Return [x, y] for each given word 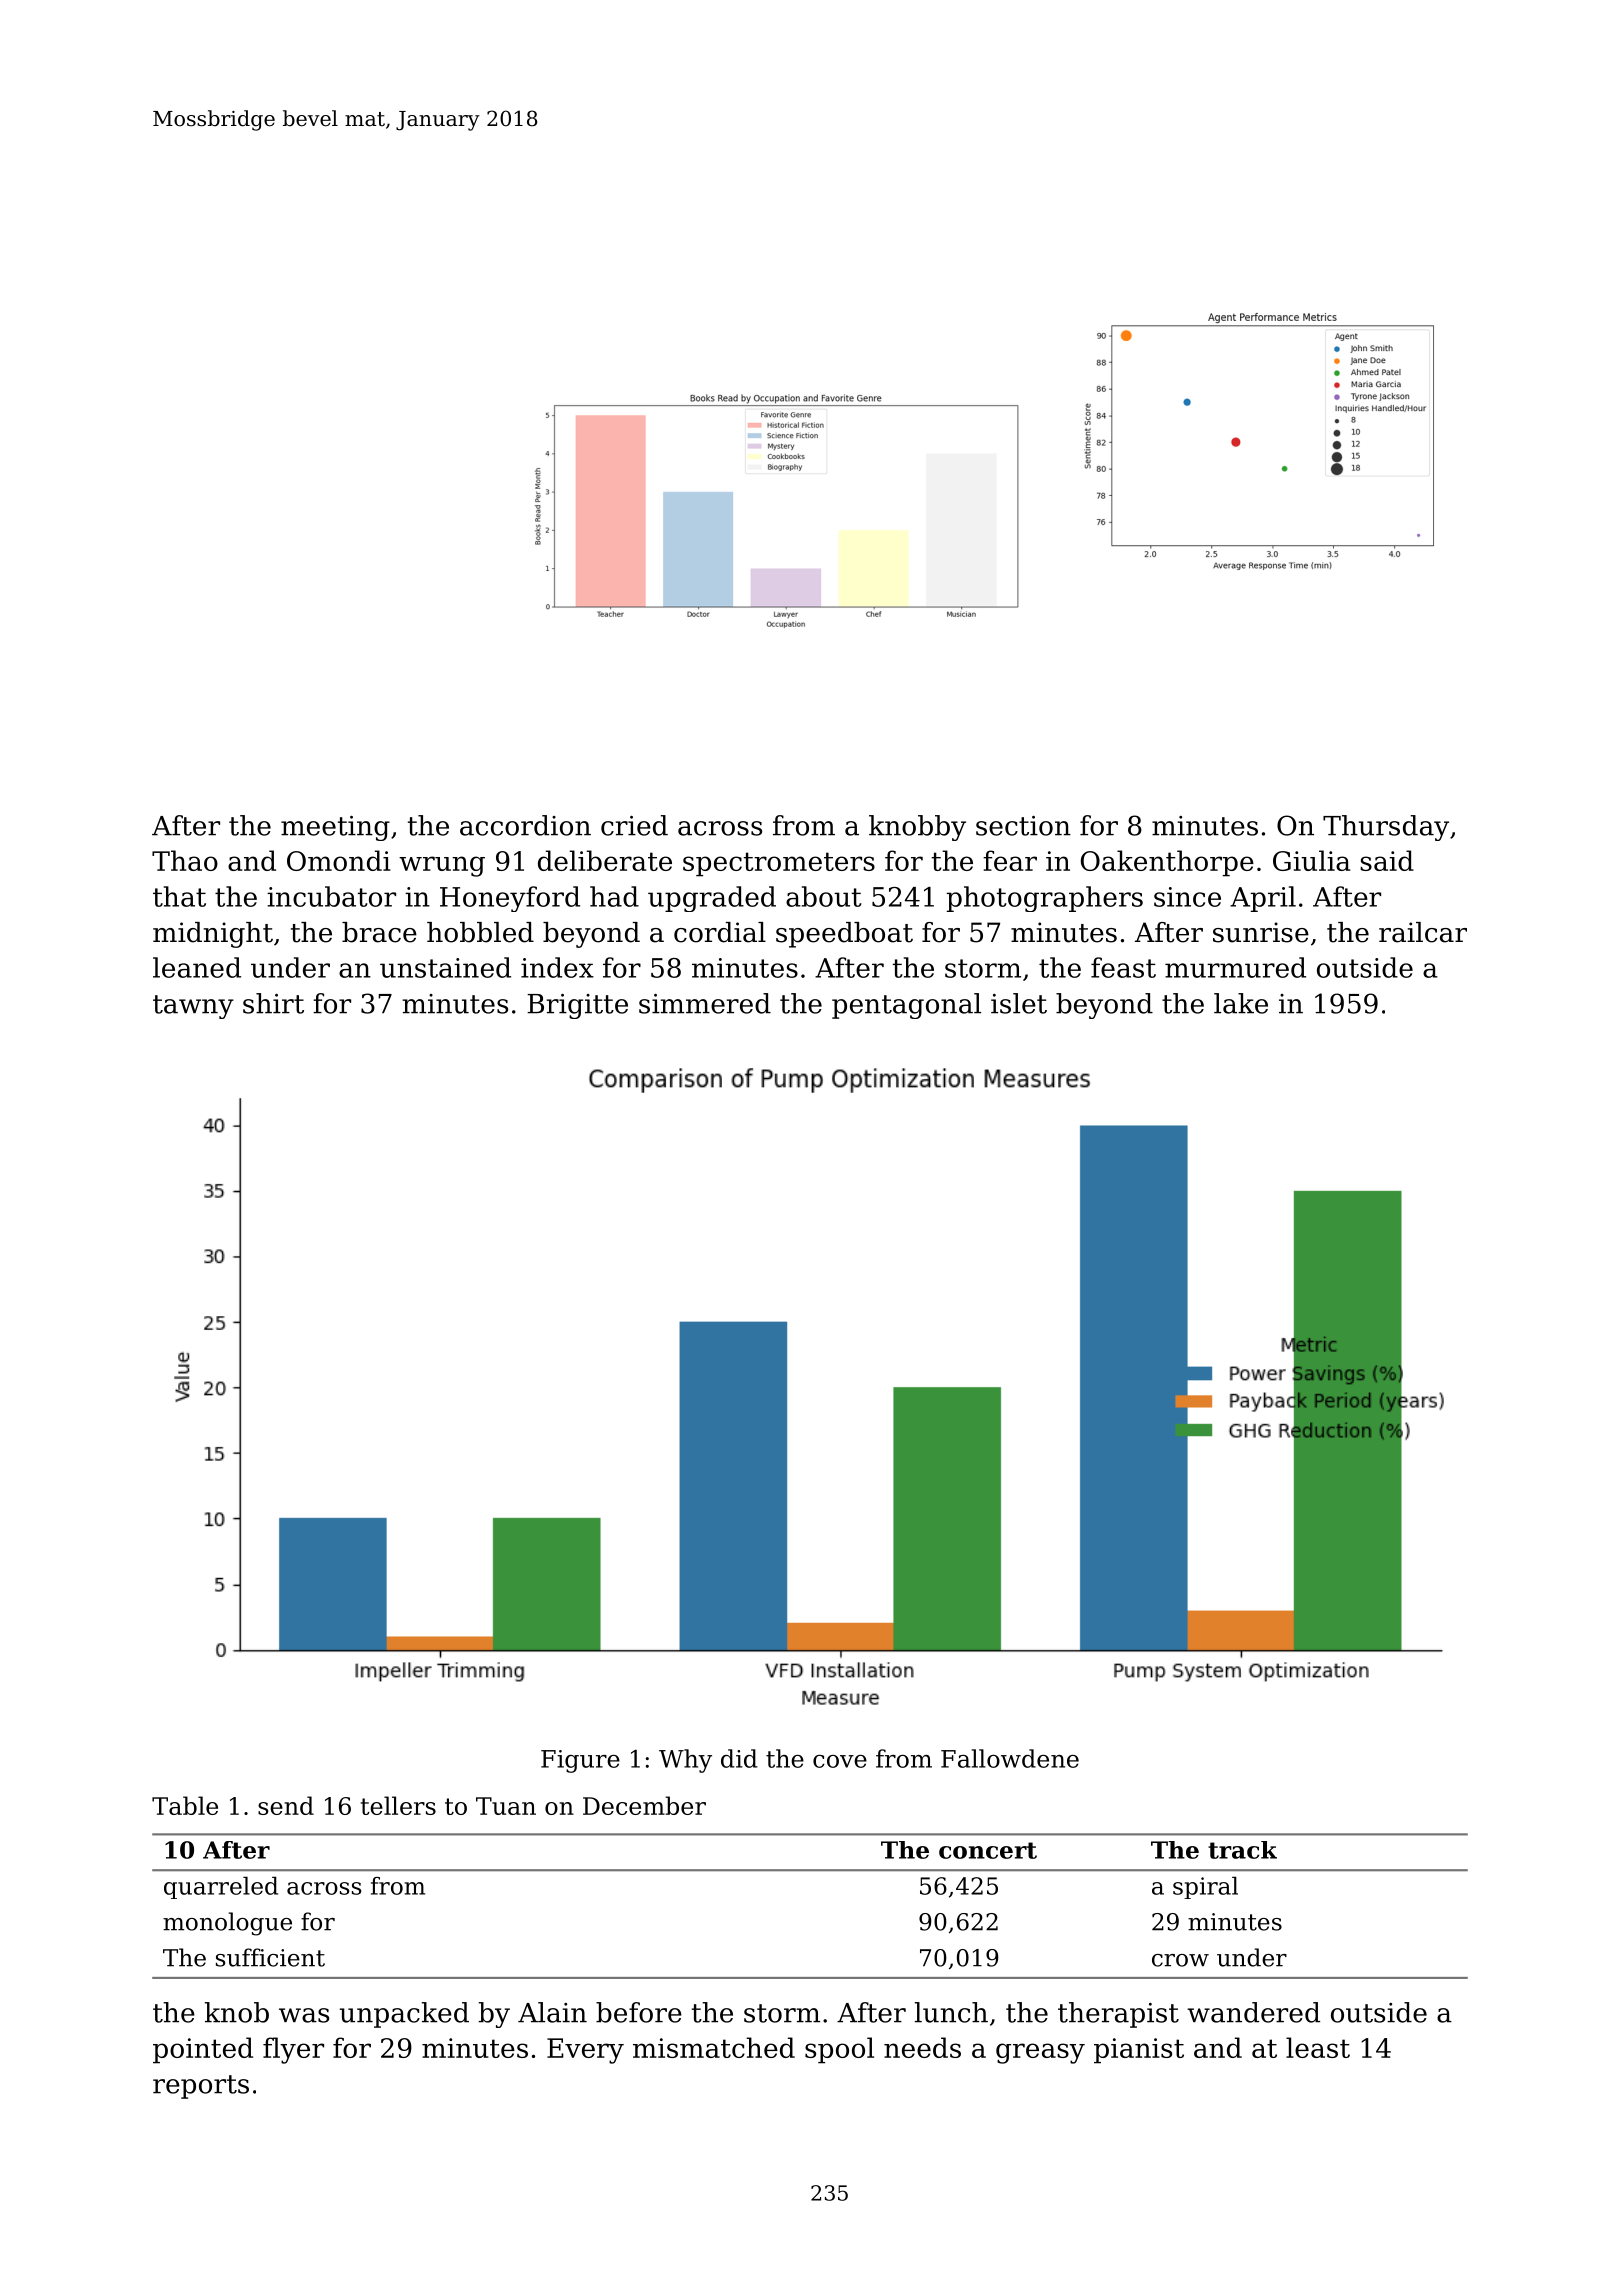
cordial [720, 932]
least [1318, 2047]
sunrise [1261, 932]
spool [839, 2050]
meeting [335, 828]
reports [201, 2087]
